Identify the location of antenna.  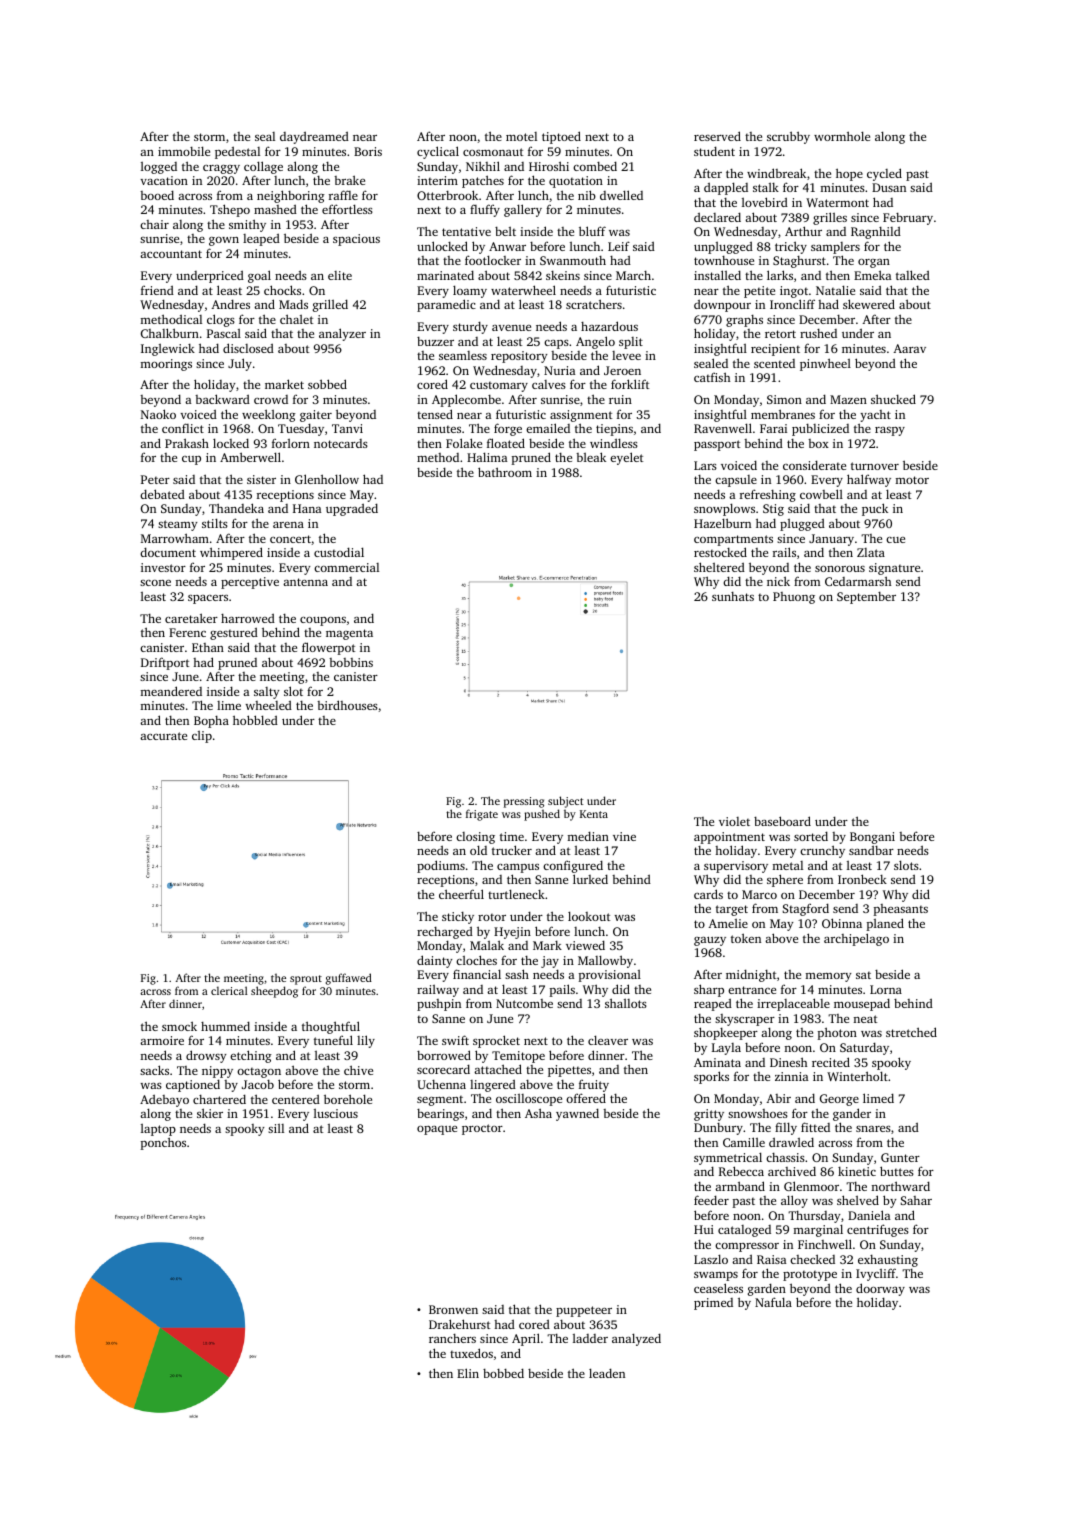
(305, 582).
